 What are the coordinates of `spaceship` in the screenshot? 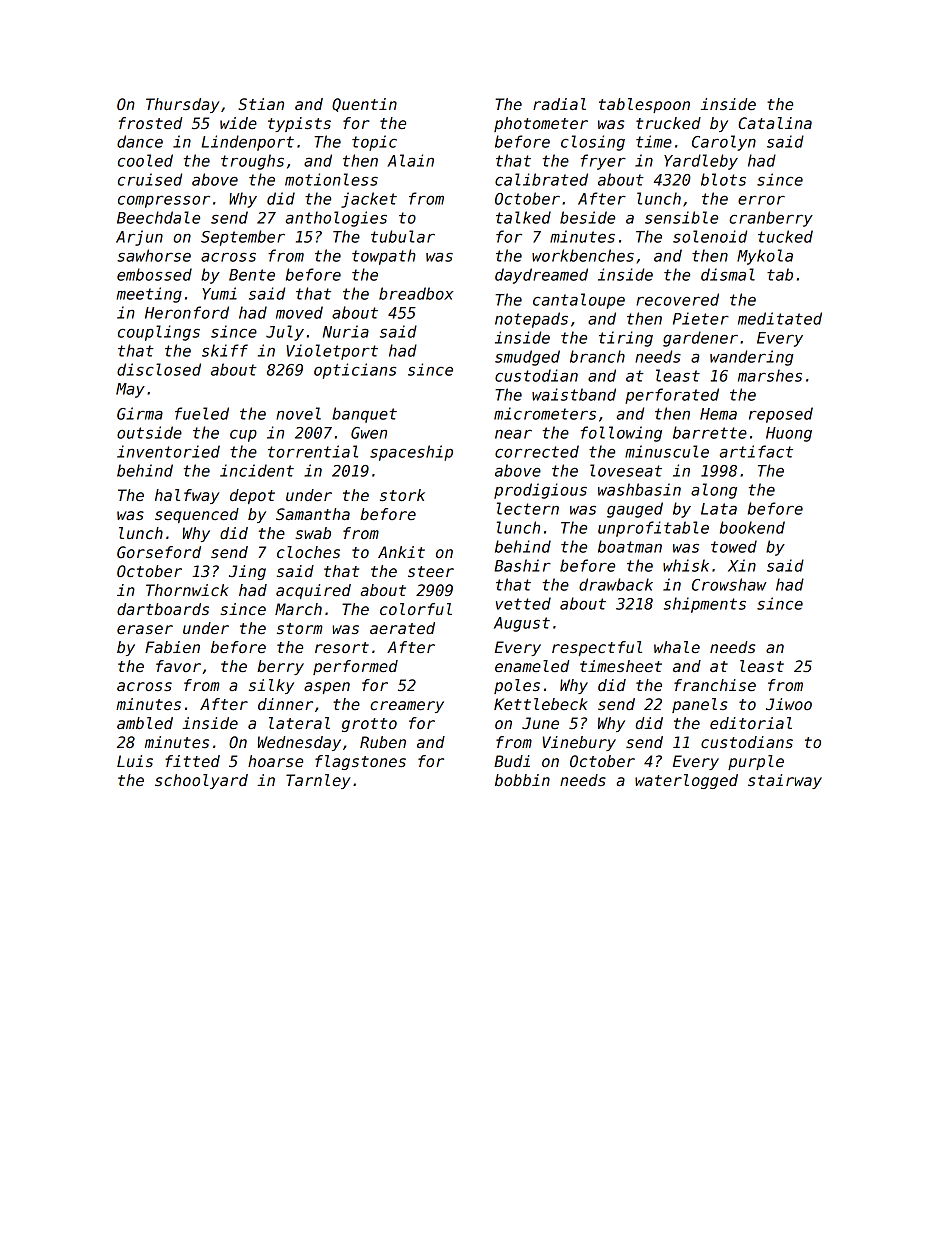 It's located at (411, 453).
